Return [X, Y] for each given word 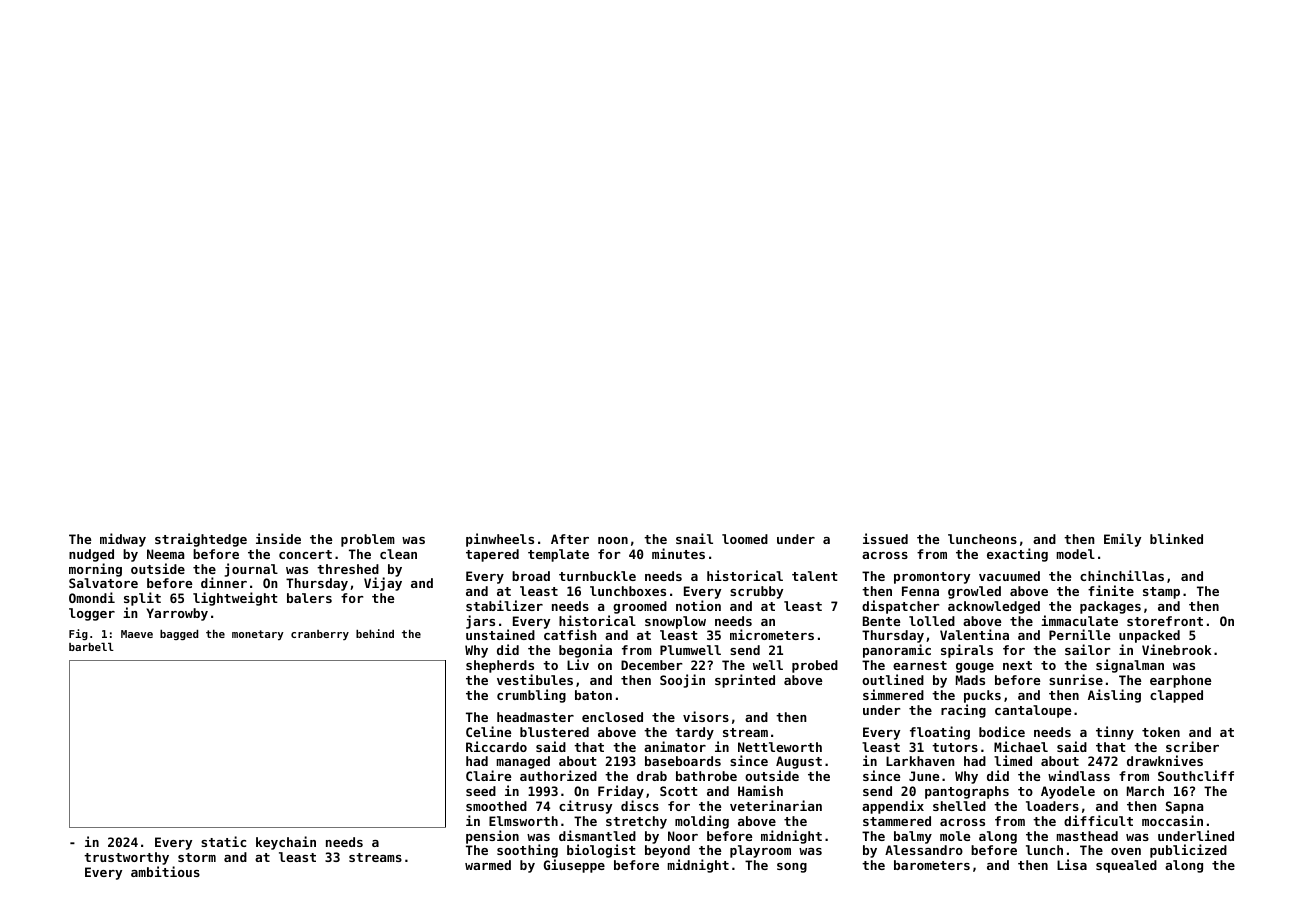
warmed [488, 865]
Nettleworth [780, 747]
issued [885, 538]
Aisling [1114, 696]
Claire [488, 775]
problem [368, 540]
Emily [1122, 540]
